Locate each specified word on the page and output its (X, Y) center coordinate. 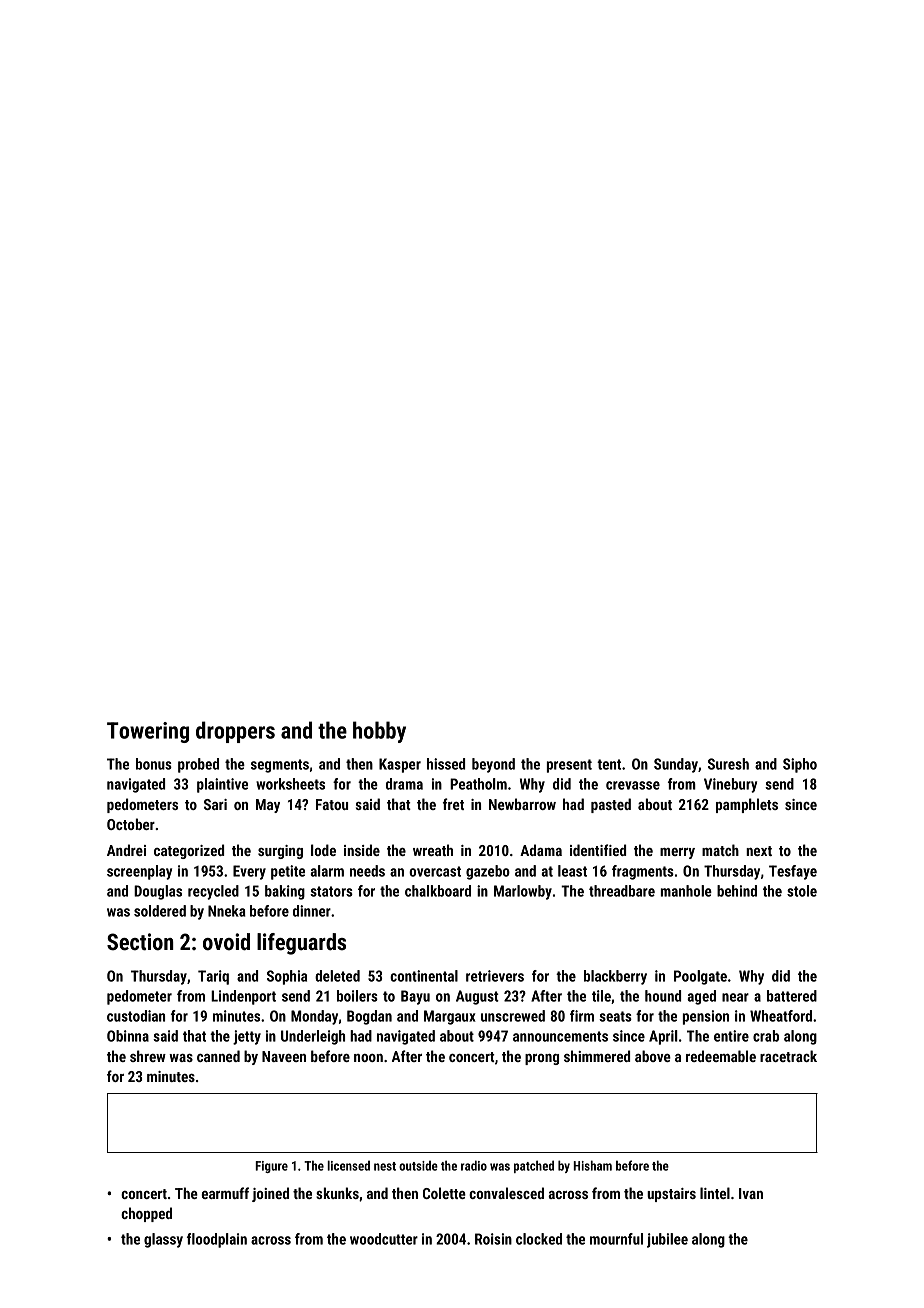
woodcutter (384, 1239)
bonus (154, 764)
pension (706, 1017)
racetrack (788, 1056)
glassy (163, 1240)
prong (542, 1059)
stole (802, 891)
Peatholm (478, 784)
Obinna (128, 1036)
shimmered (597, 1056)
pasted (611, 805)
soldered (160, 911)
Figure (271, 1167)
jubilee (667, 1240)
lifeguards (301, 944)
